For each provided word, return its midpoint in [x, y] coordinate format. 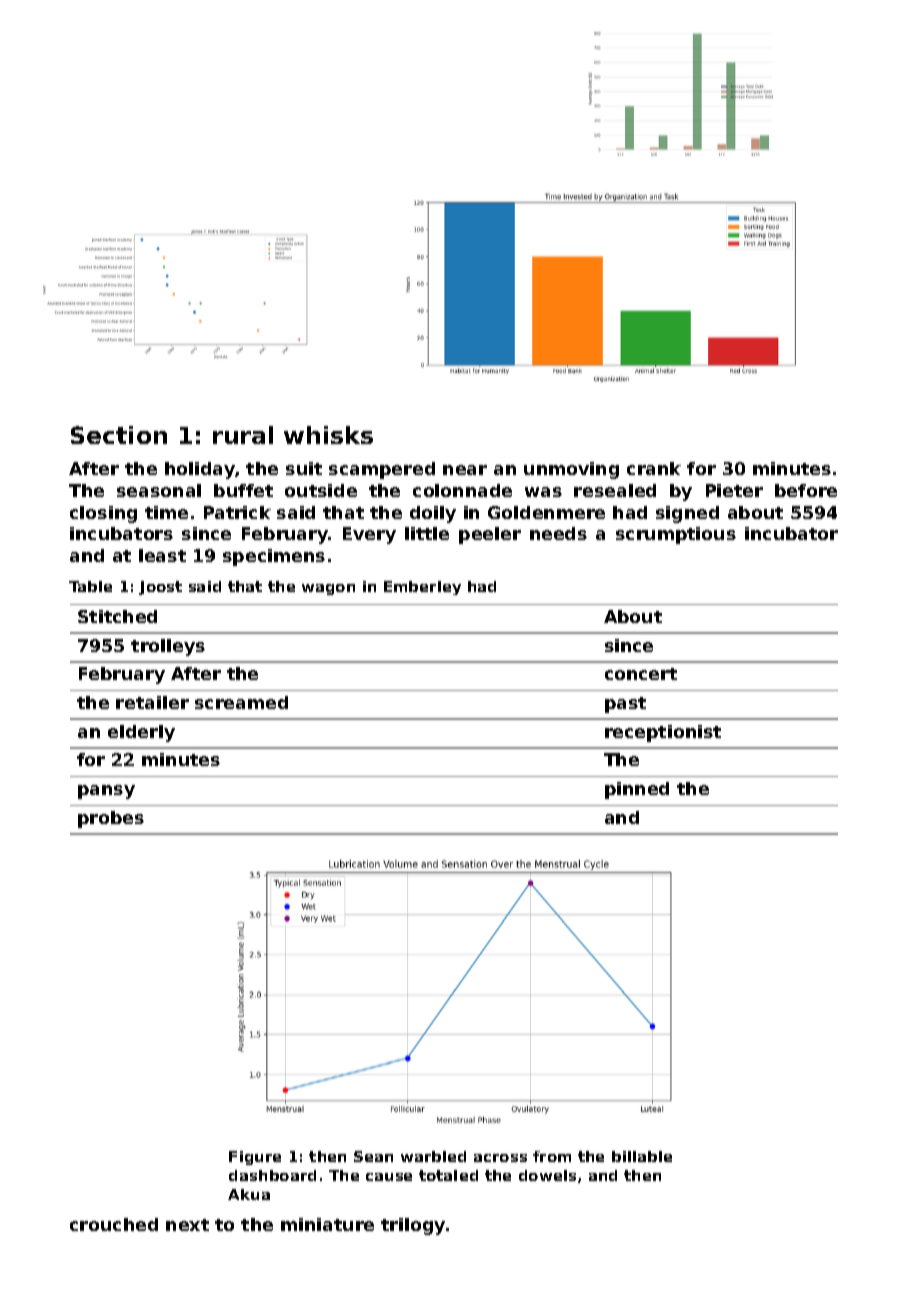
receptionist [663, 733]
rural [243, 435]
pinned [637, 790]
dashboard [272, 1175]
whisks [328, 435]
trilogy [413, 1226]
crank [654, 468]
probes [111, 819]
